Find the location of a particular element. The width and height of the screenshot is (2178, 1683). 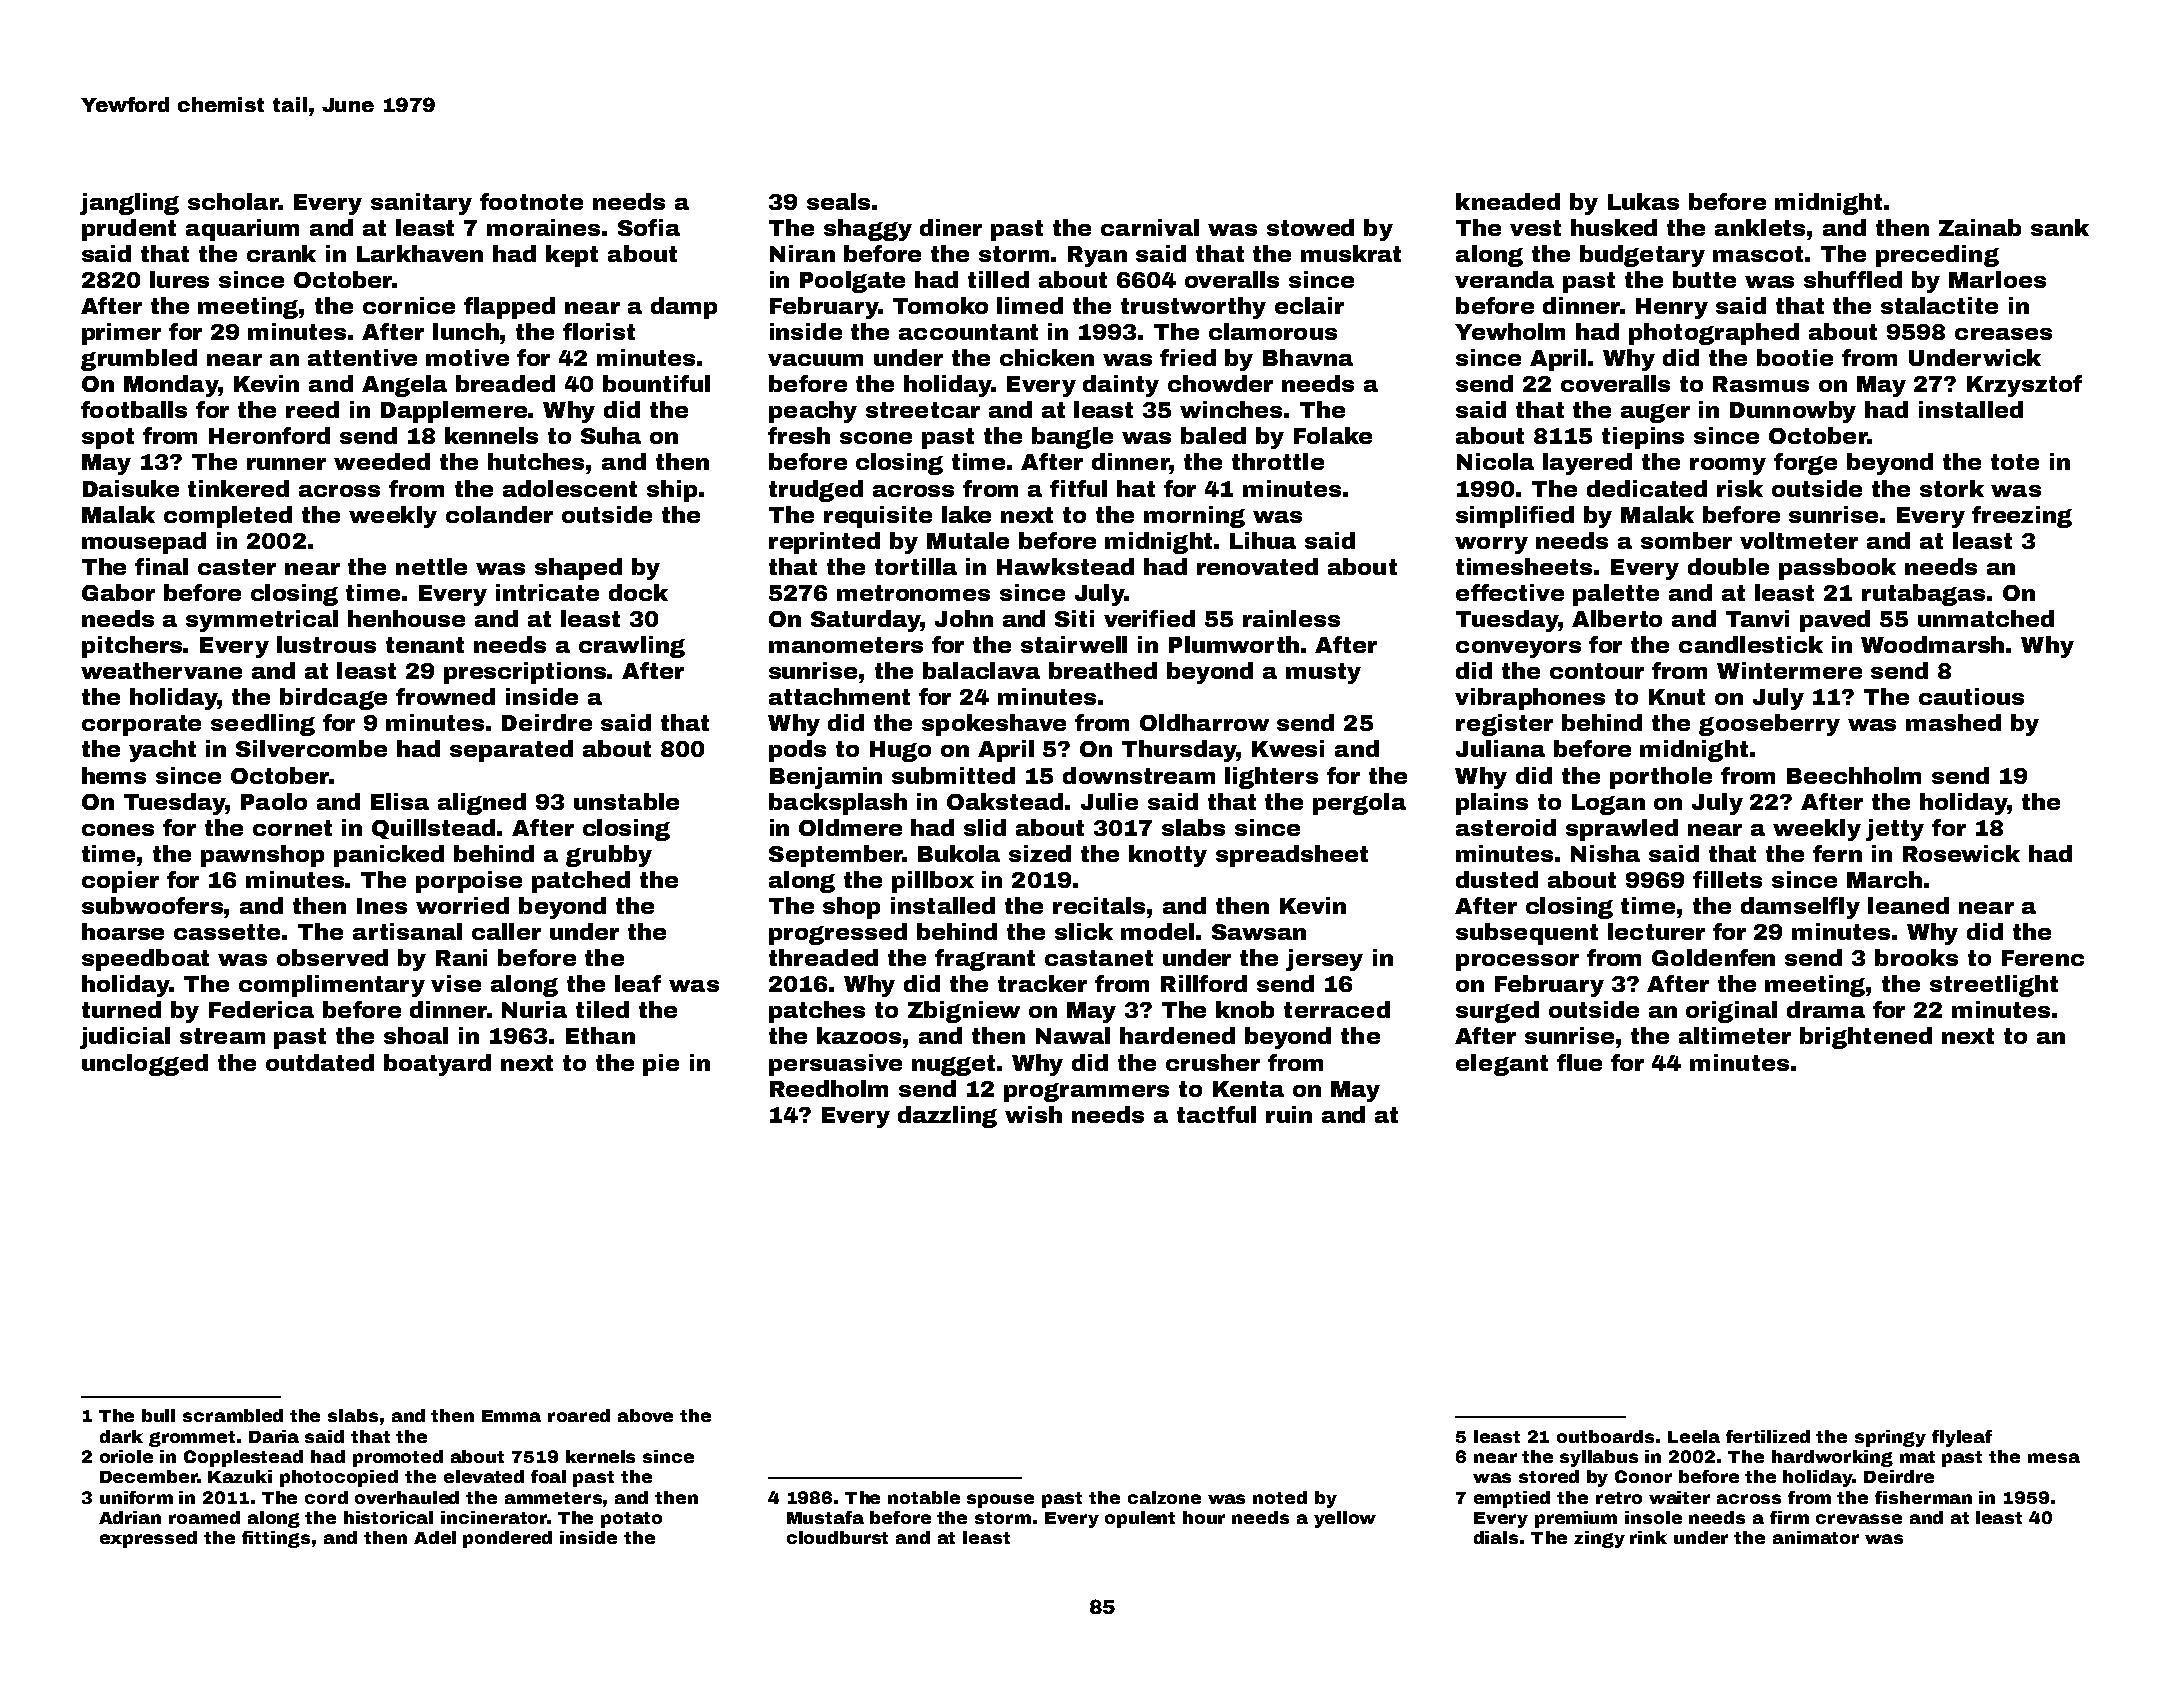

roared is located at coordinates (579, 1415).
